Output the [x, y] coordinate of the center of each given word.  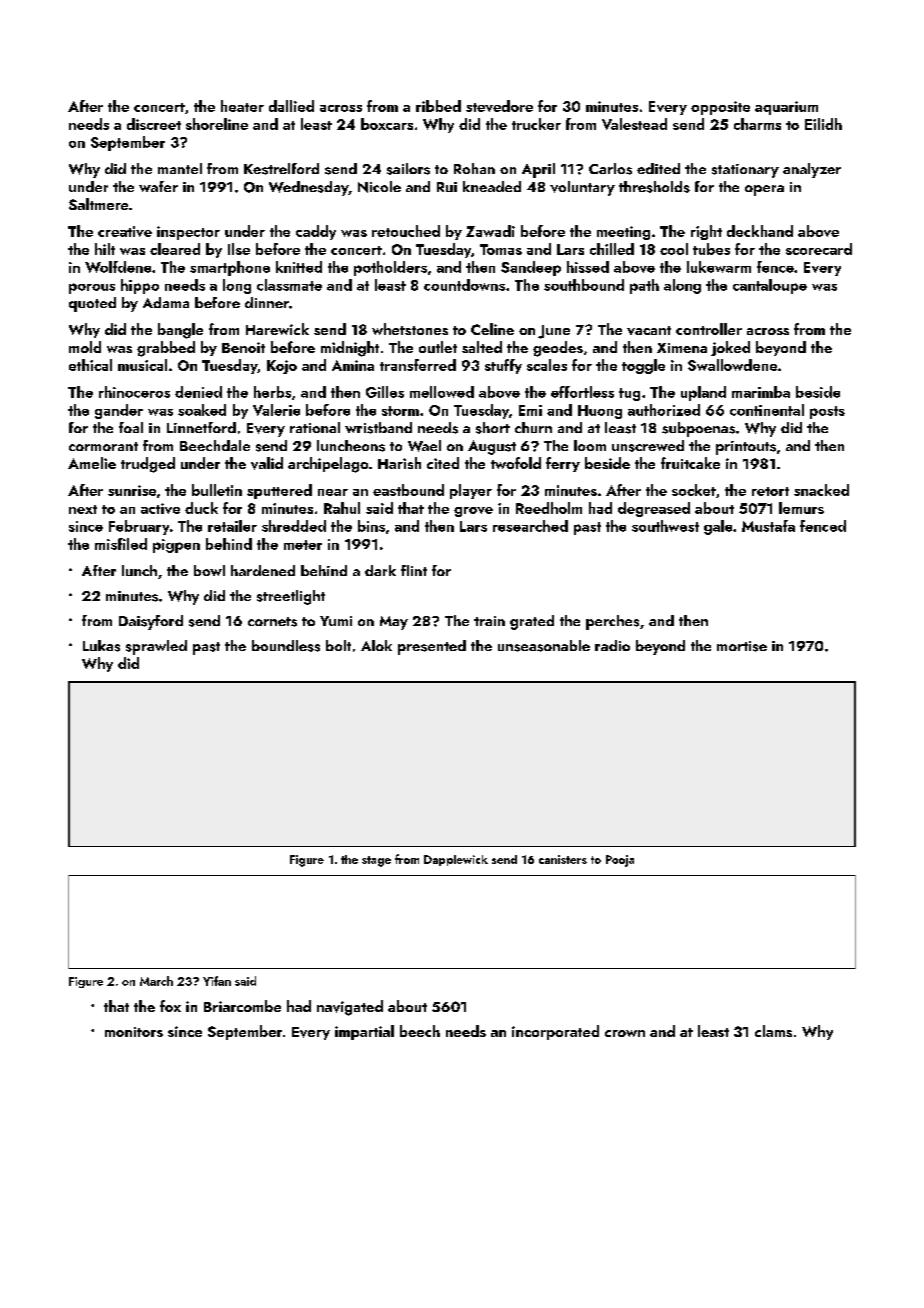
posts [827, 412]
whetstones [410, 329]
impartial [364, 1032]
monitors [134, 1032]
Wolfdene [118, 267]
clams [773, 1031]
